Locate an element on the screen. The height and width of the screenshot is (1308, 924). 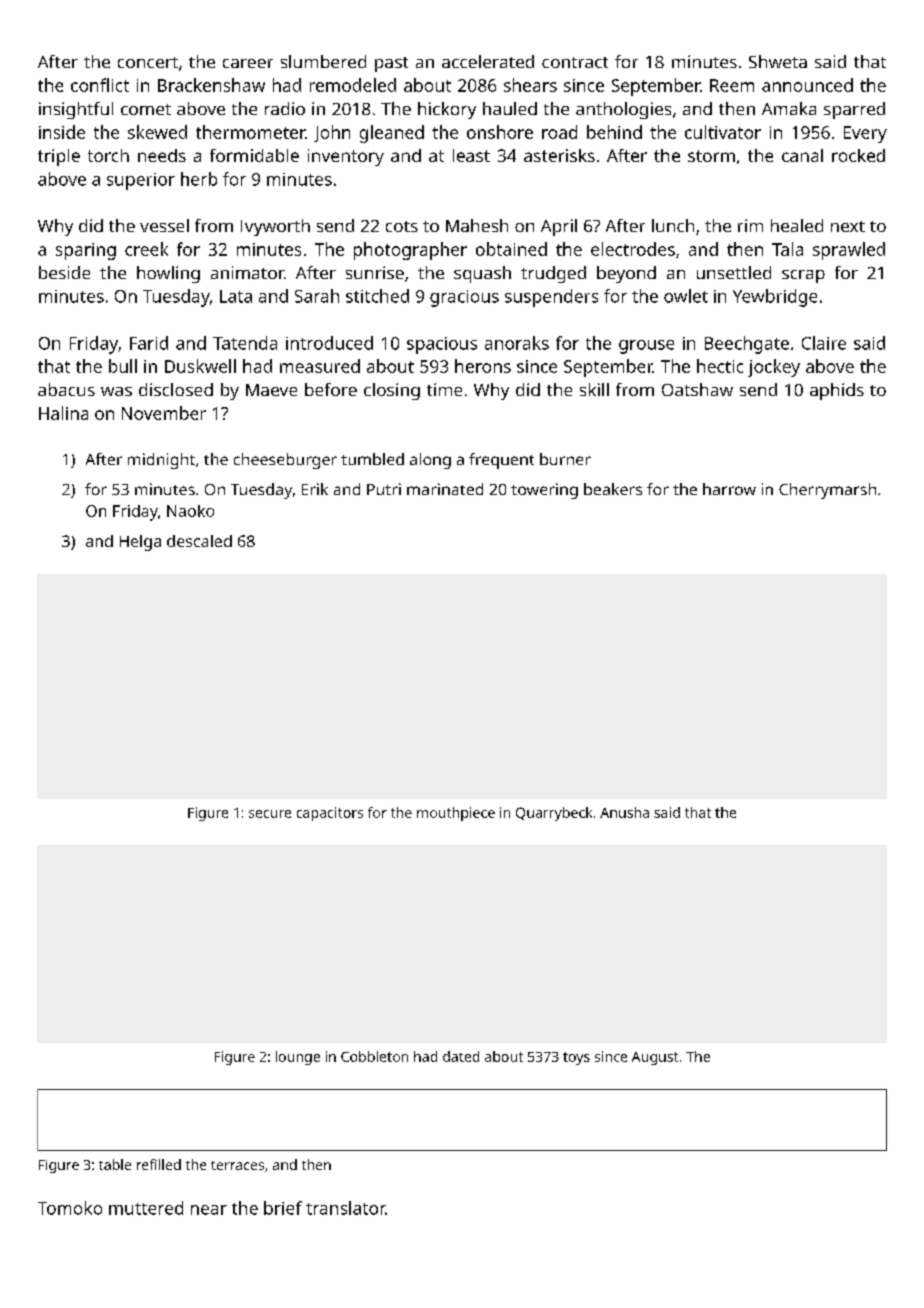
slumbered is located at coordinates (323, 61).
